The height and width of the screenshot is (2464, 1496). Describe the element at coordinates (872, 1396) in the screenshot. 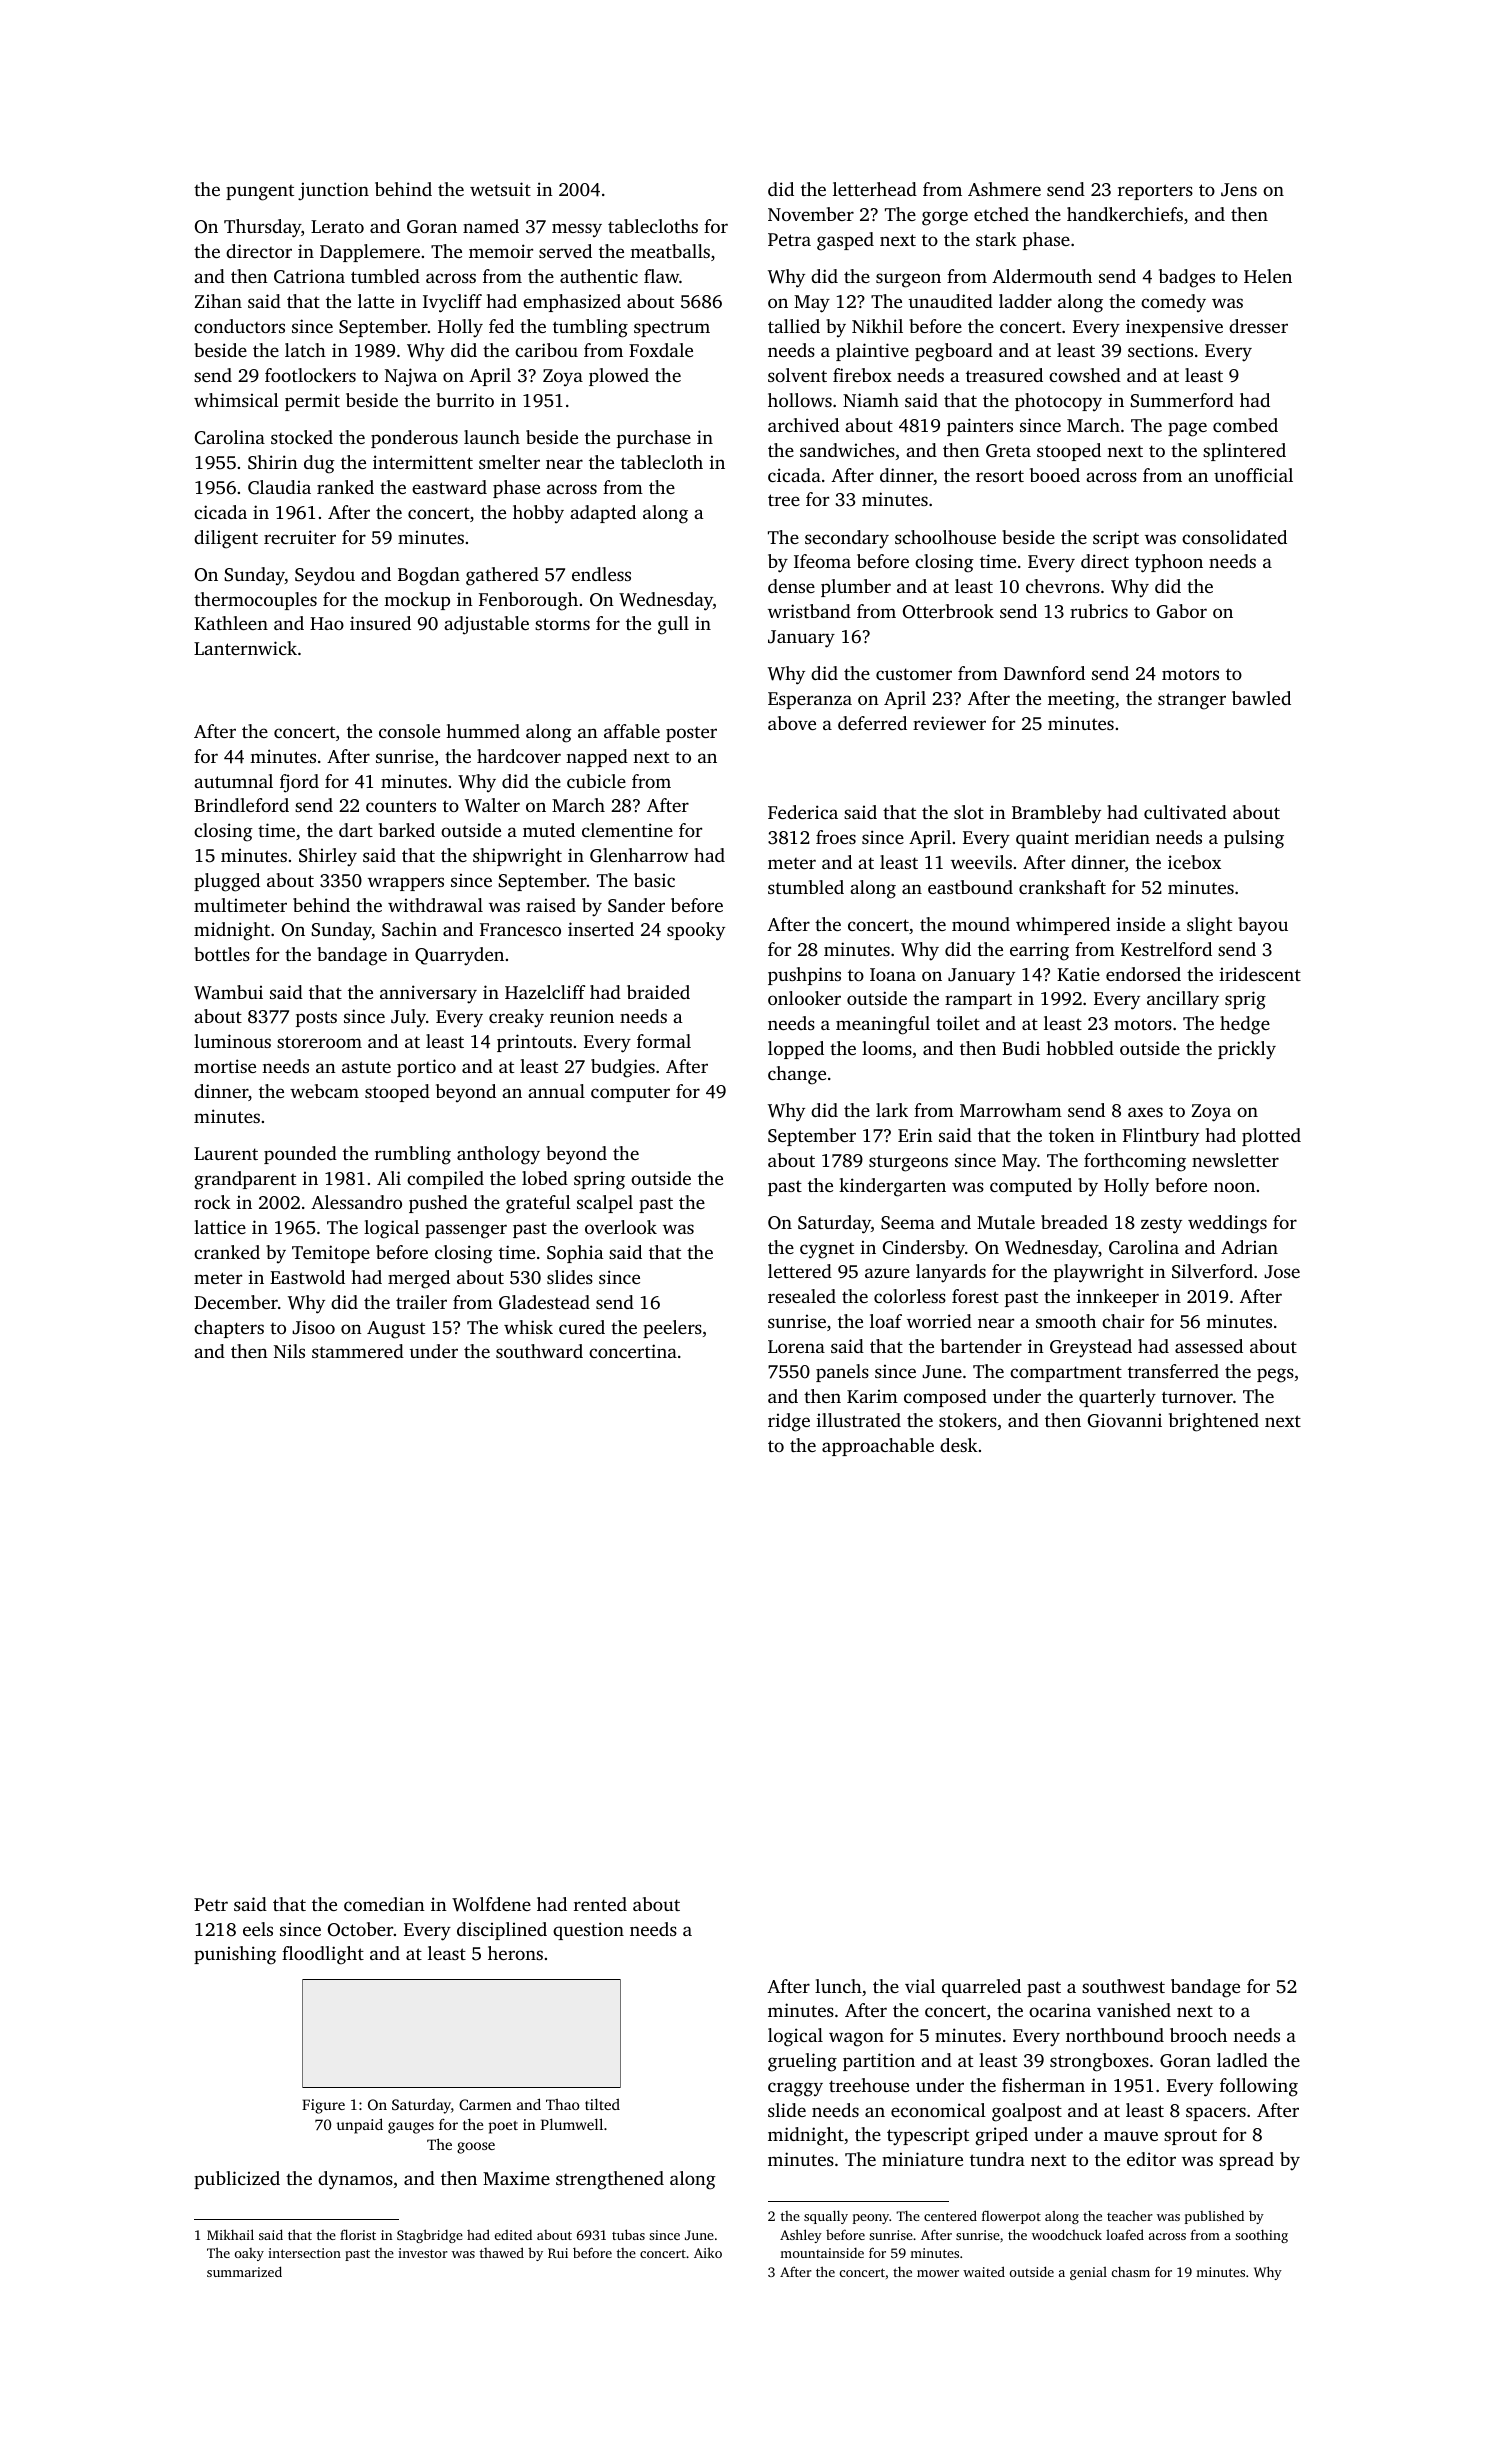

I see `Karim` at that location.
